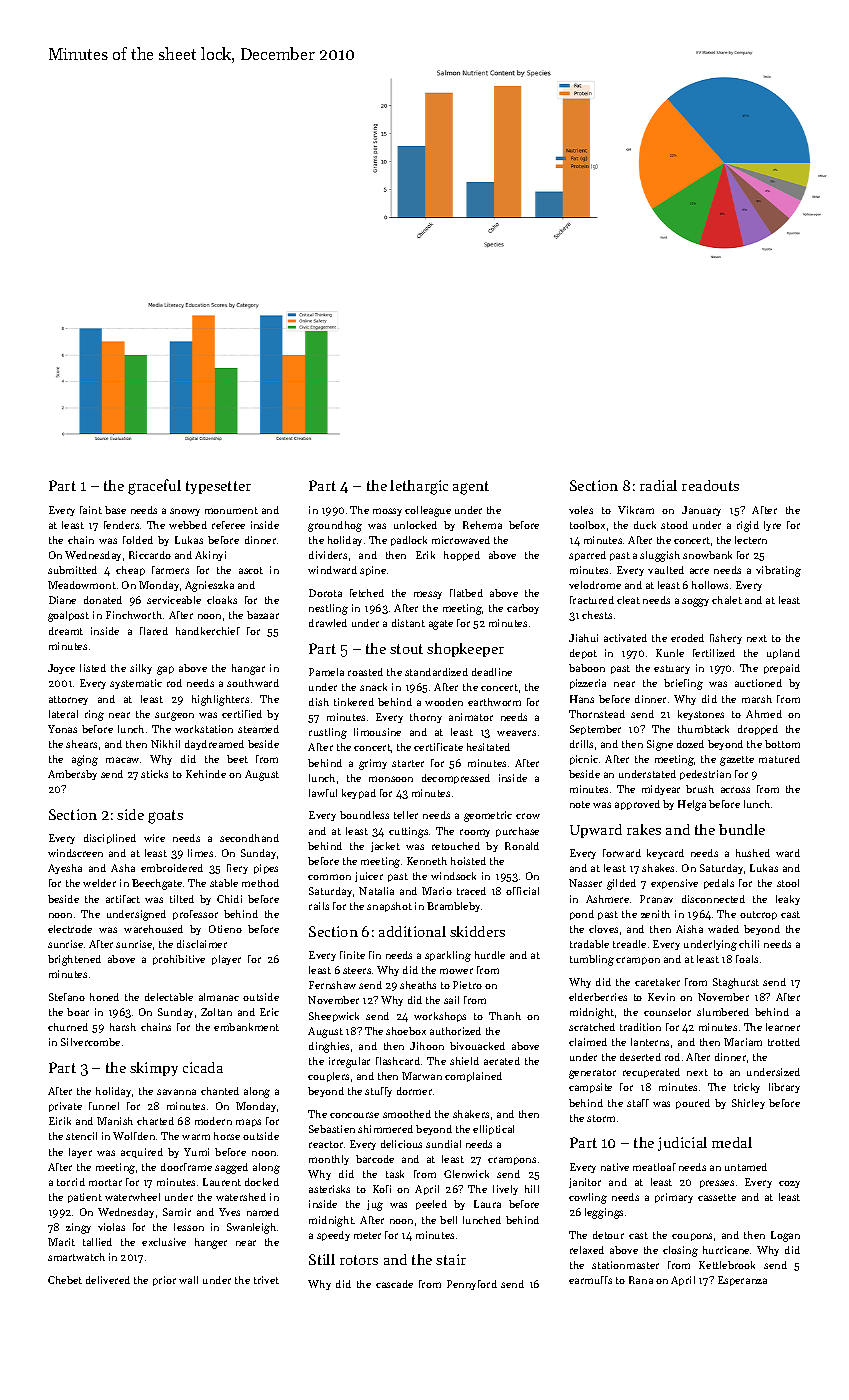  I want to click on cuttings, so click(408, 832).
